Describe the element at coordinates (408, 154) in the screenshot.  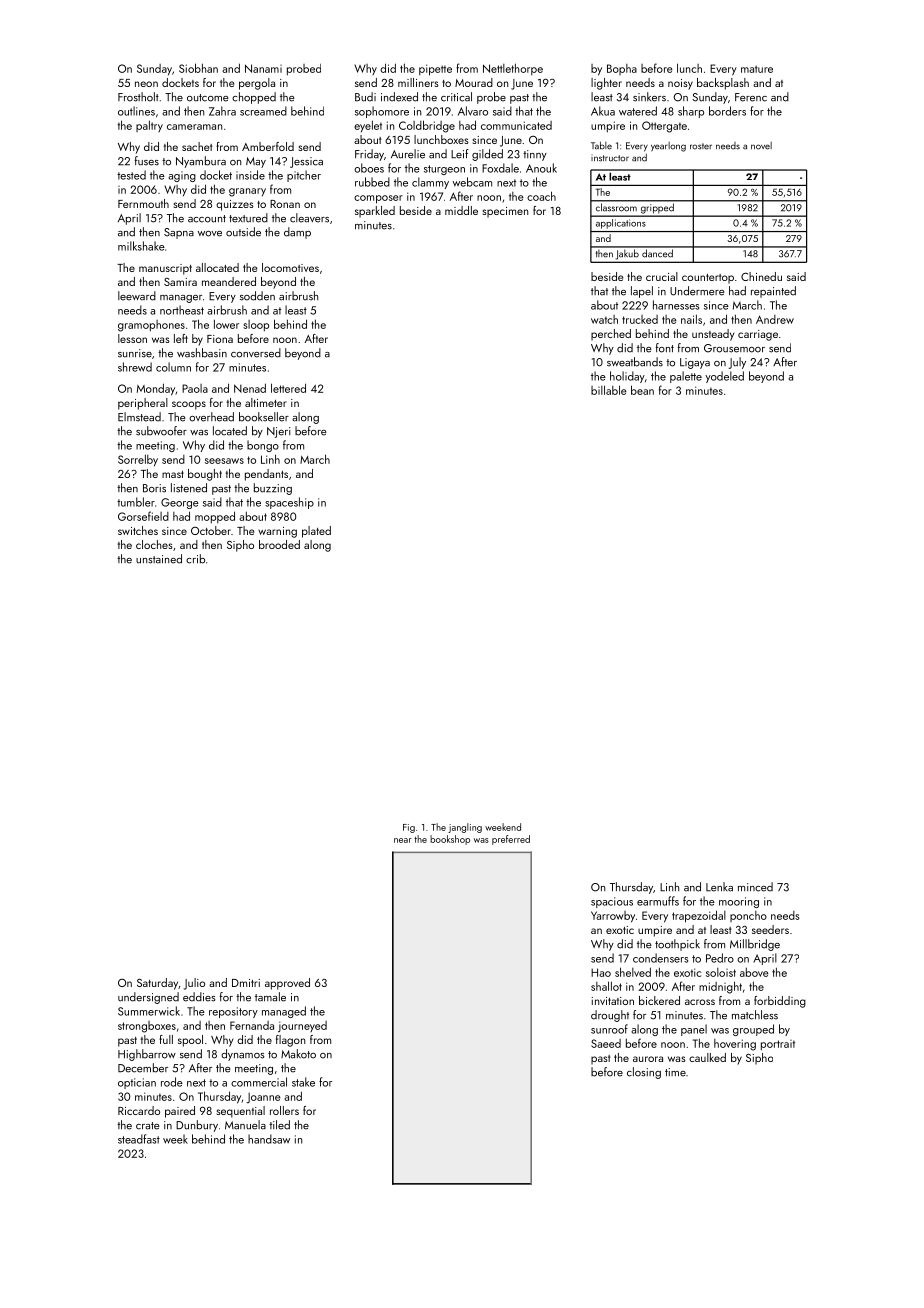
I see `Aurelie` at that location.
